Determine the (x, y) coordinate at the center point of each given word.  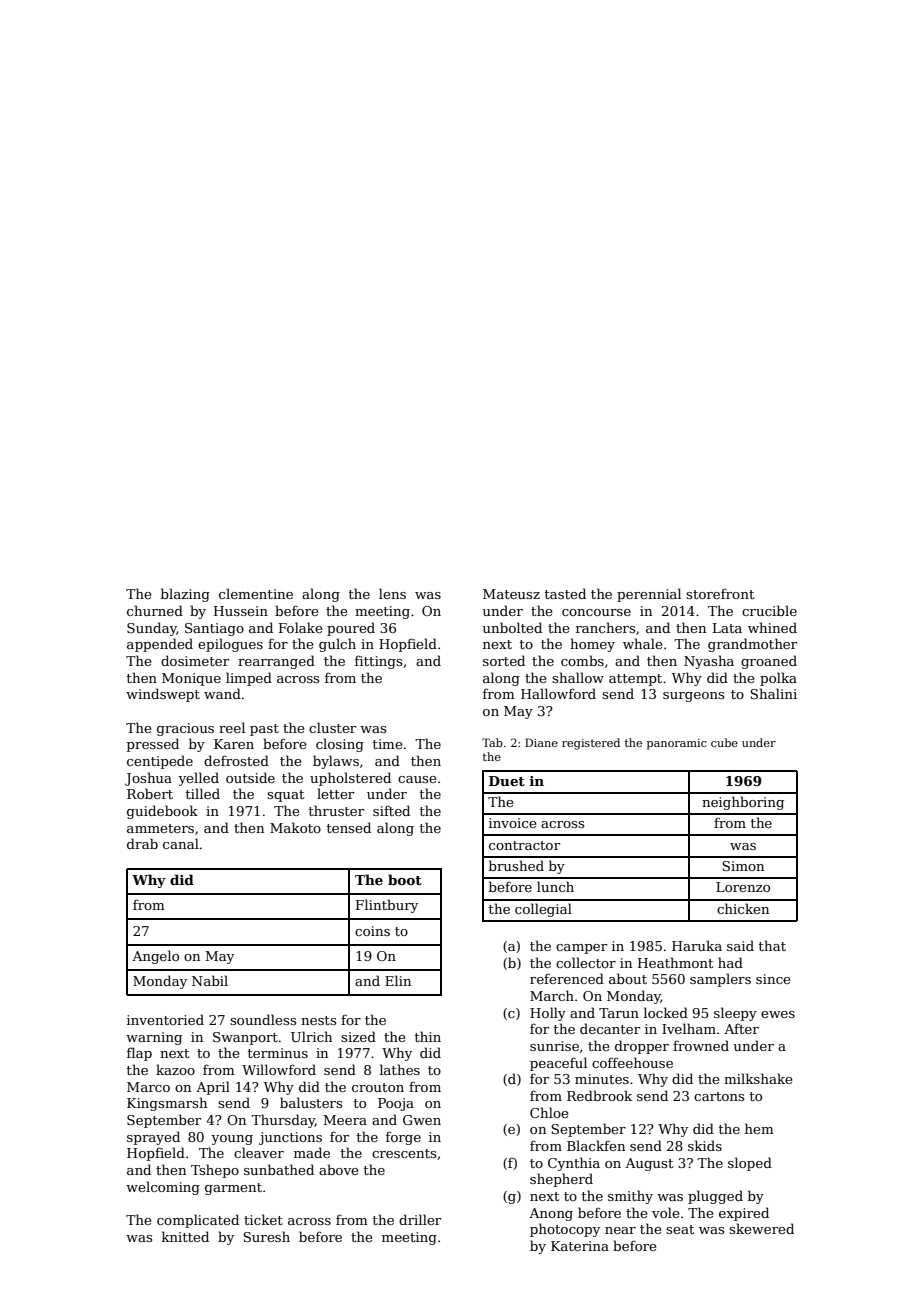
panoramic (677, 744)
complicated (198, 1221)
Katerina (580, 1246)
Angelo (155, 957)
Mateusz (511, 594)
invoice (512, 823)
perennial (649, 595)
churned (155, 610)
